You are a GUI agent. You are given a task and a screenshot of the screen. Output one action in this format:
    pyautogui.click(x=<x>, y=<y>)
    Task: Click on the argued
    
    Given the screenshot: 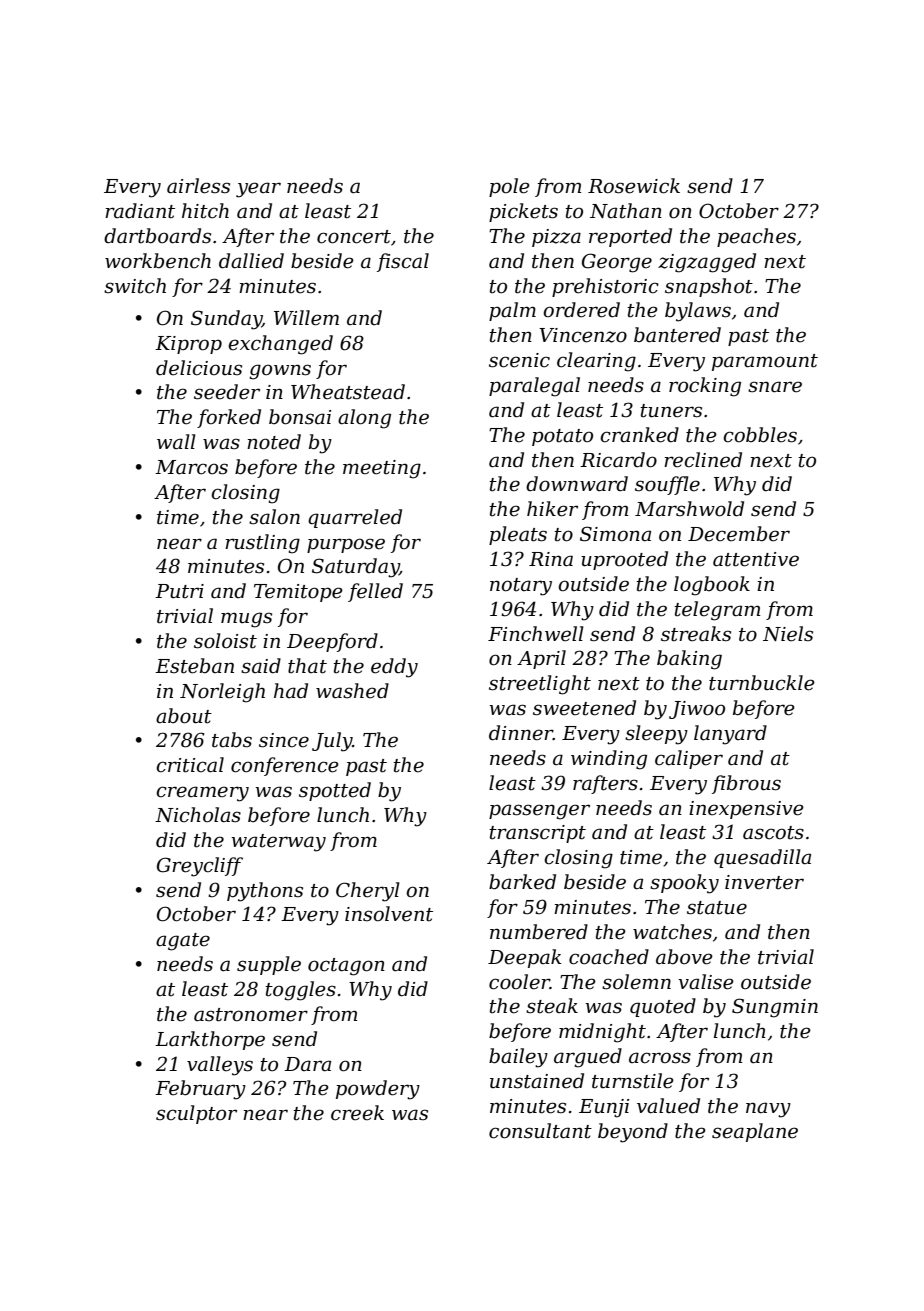 What is the action you would take?
    pyautogui.click(x=588, y=1058)
